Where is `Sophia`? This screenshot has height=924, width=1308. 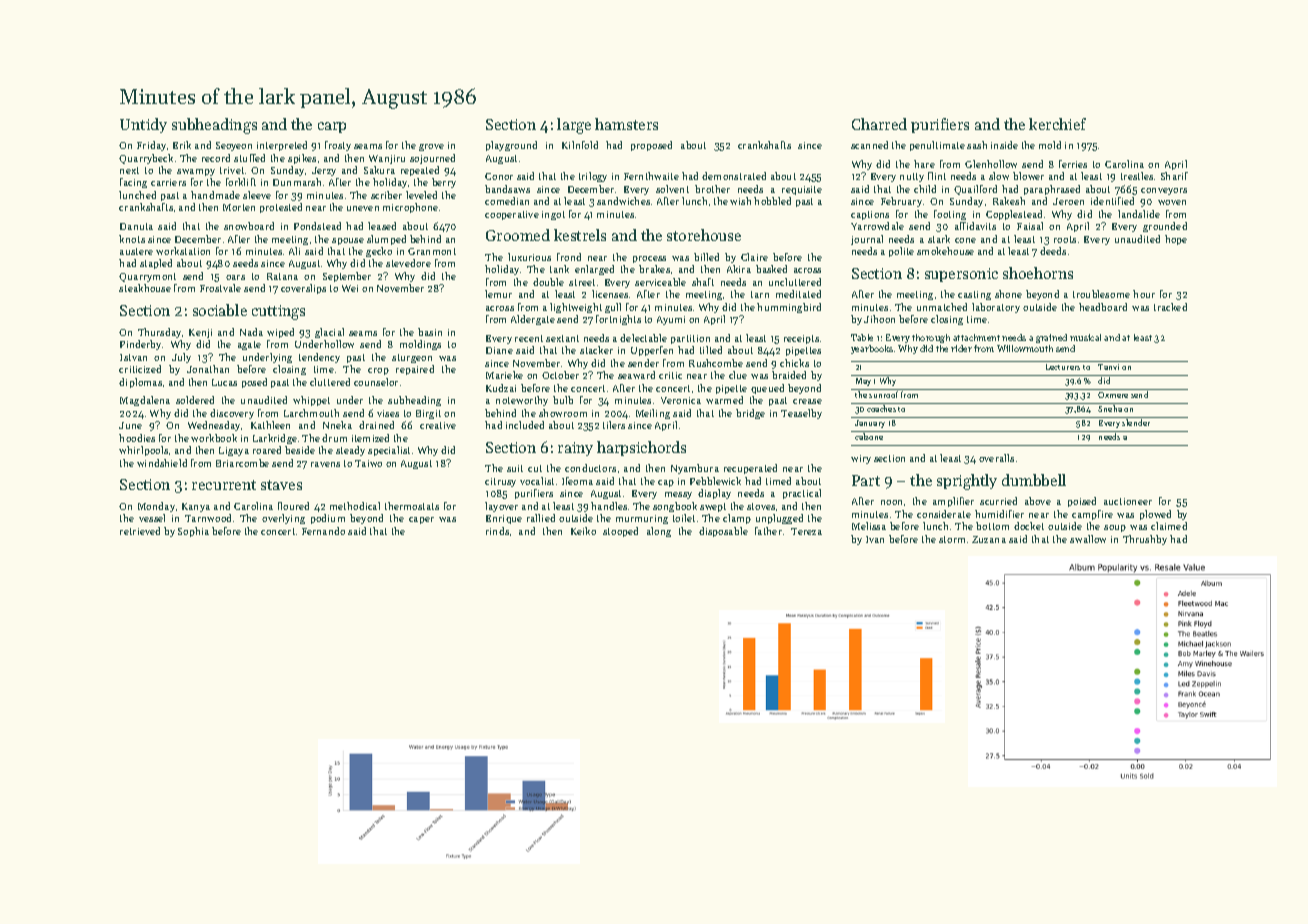 Sophia is located at coordinates (193, 532).
